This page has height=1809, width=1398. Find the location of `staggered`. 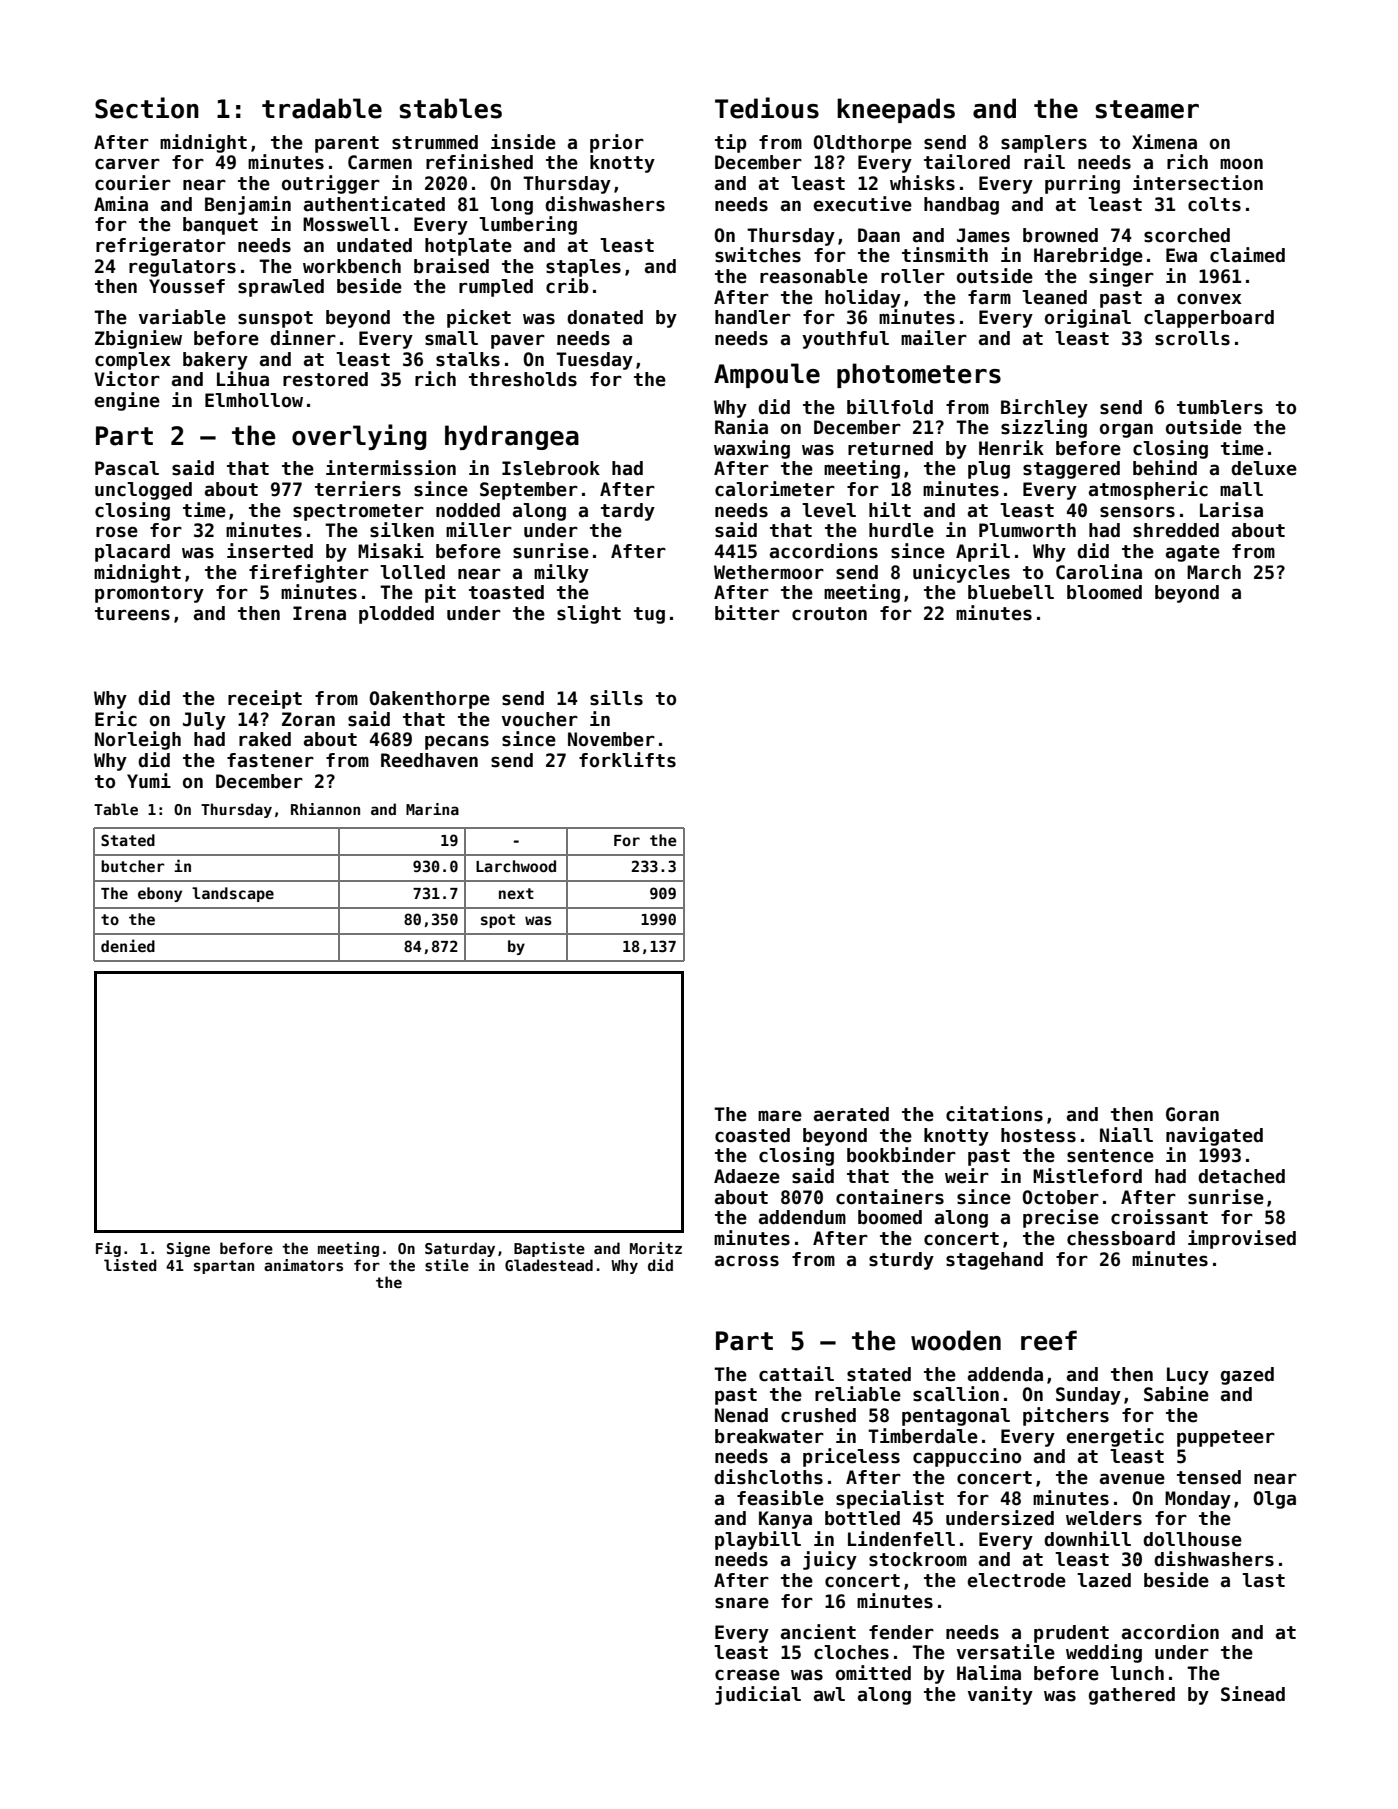

staggered is located at coordinates (1071, 470).
